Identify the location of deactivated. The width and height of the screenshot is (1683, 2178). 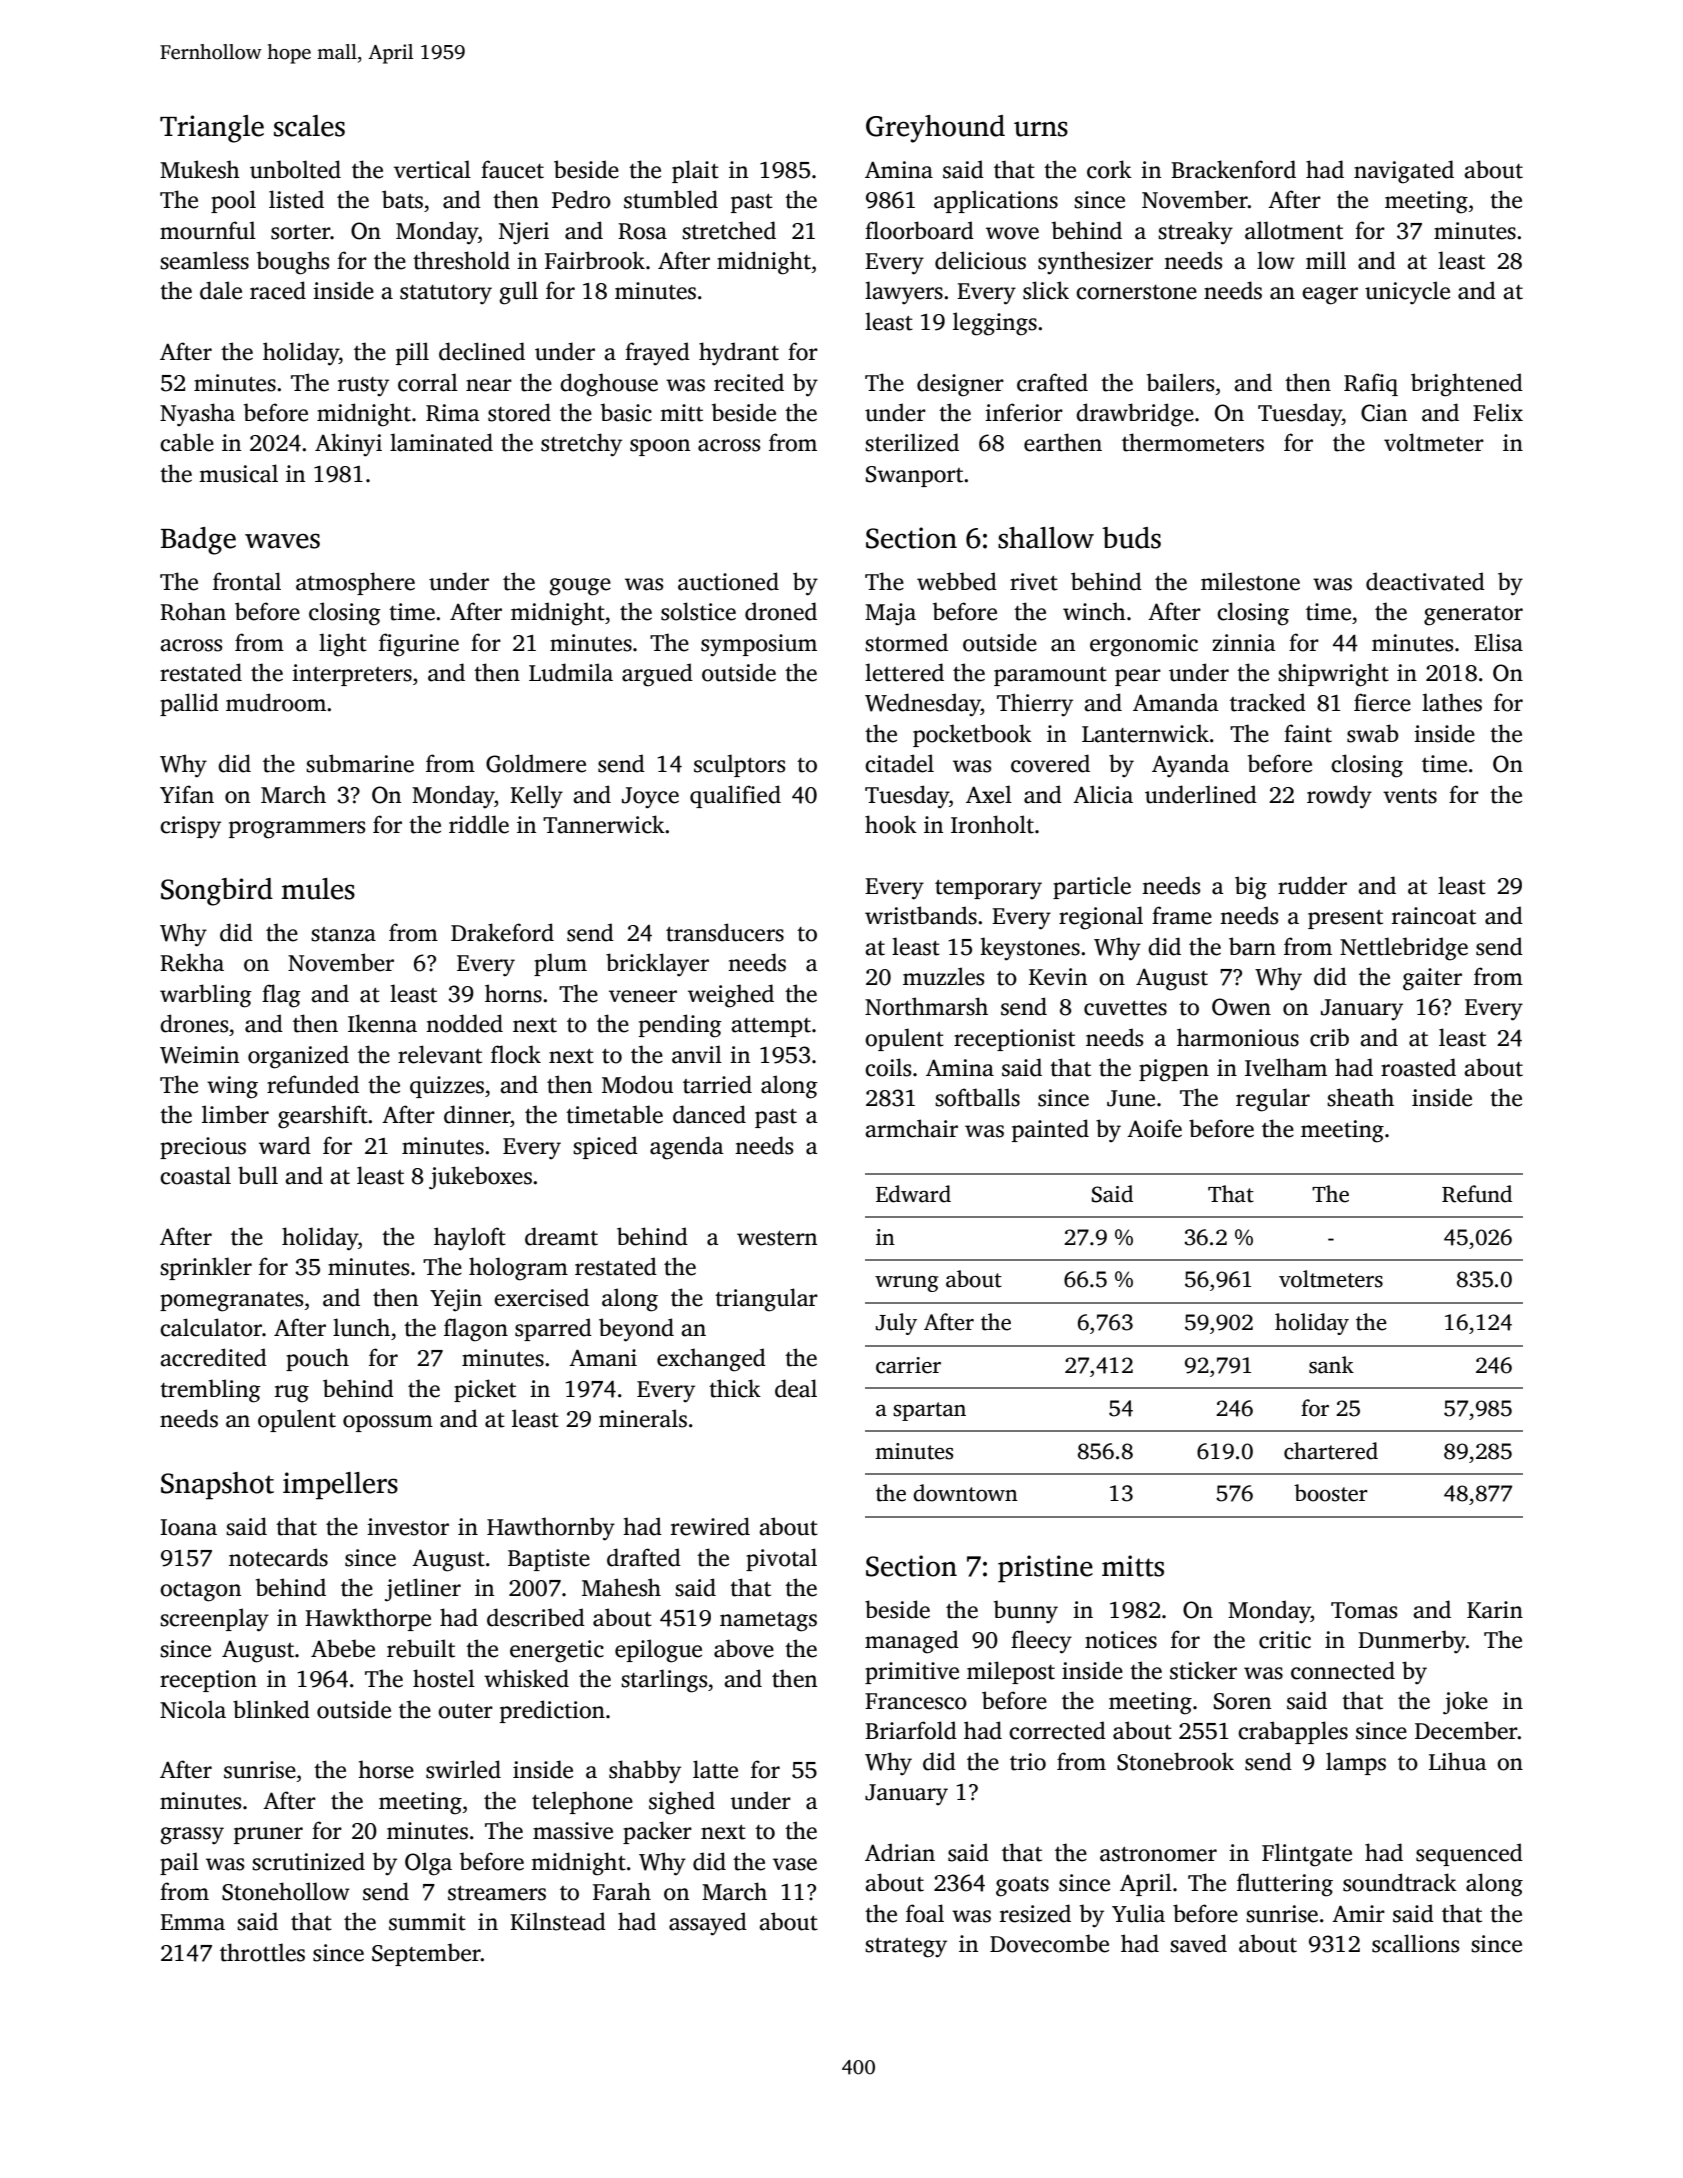
(1425, 581).
